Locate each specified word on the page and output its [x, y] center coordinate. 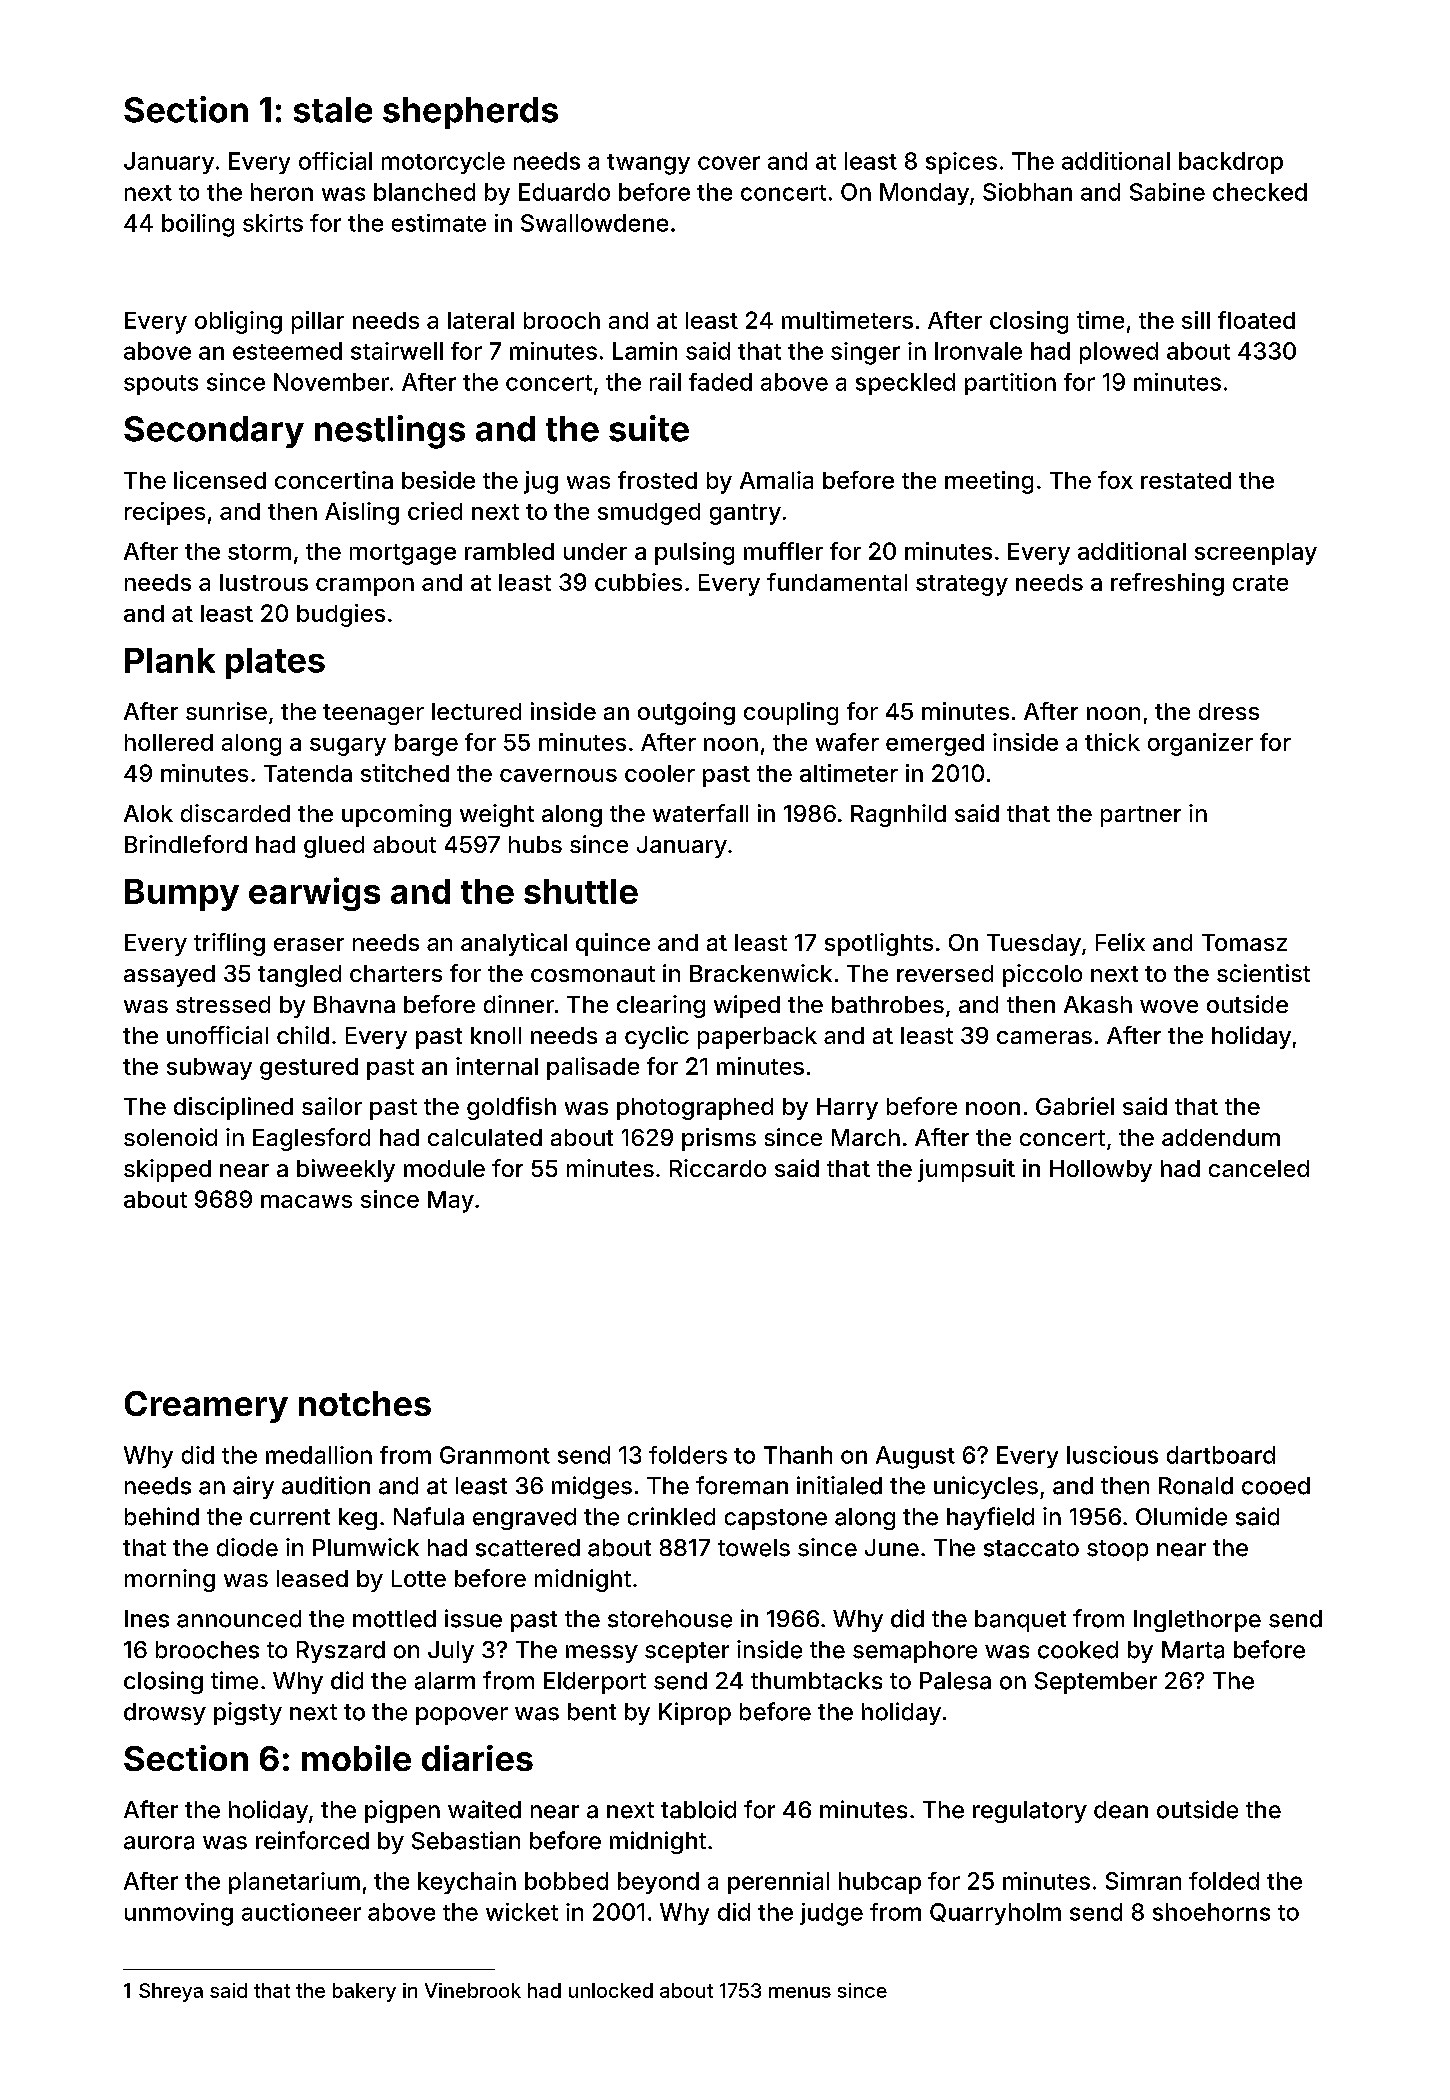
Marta [1193, 1650]
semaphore [915, 1652]
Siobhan [1027, 192]
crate [1260, 583]
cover [729, 163]
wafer [847, 742]
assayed [169, 976]
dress [1229, 711]
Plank [170, 660]
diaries [477, 1758]
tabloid [698, 1809]
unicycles [986, 1487]
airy [253, 1487]
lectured [476, 711]
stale [333, 110]
